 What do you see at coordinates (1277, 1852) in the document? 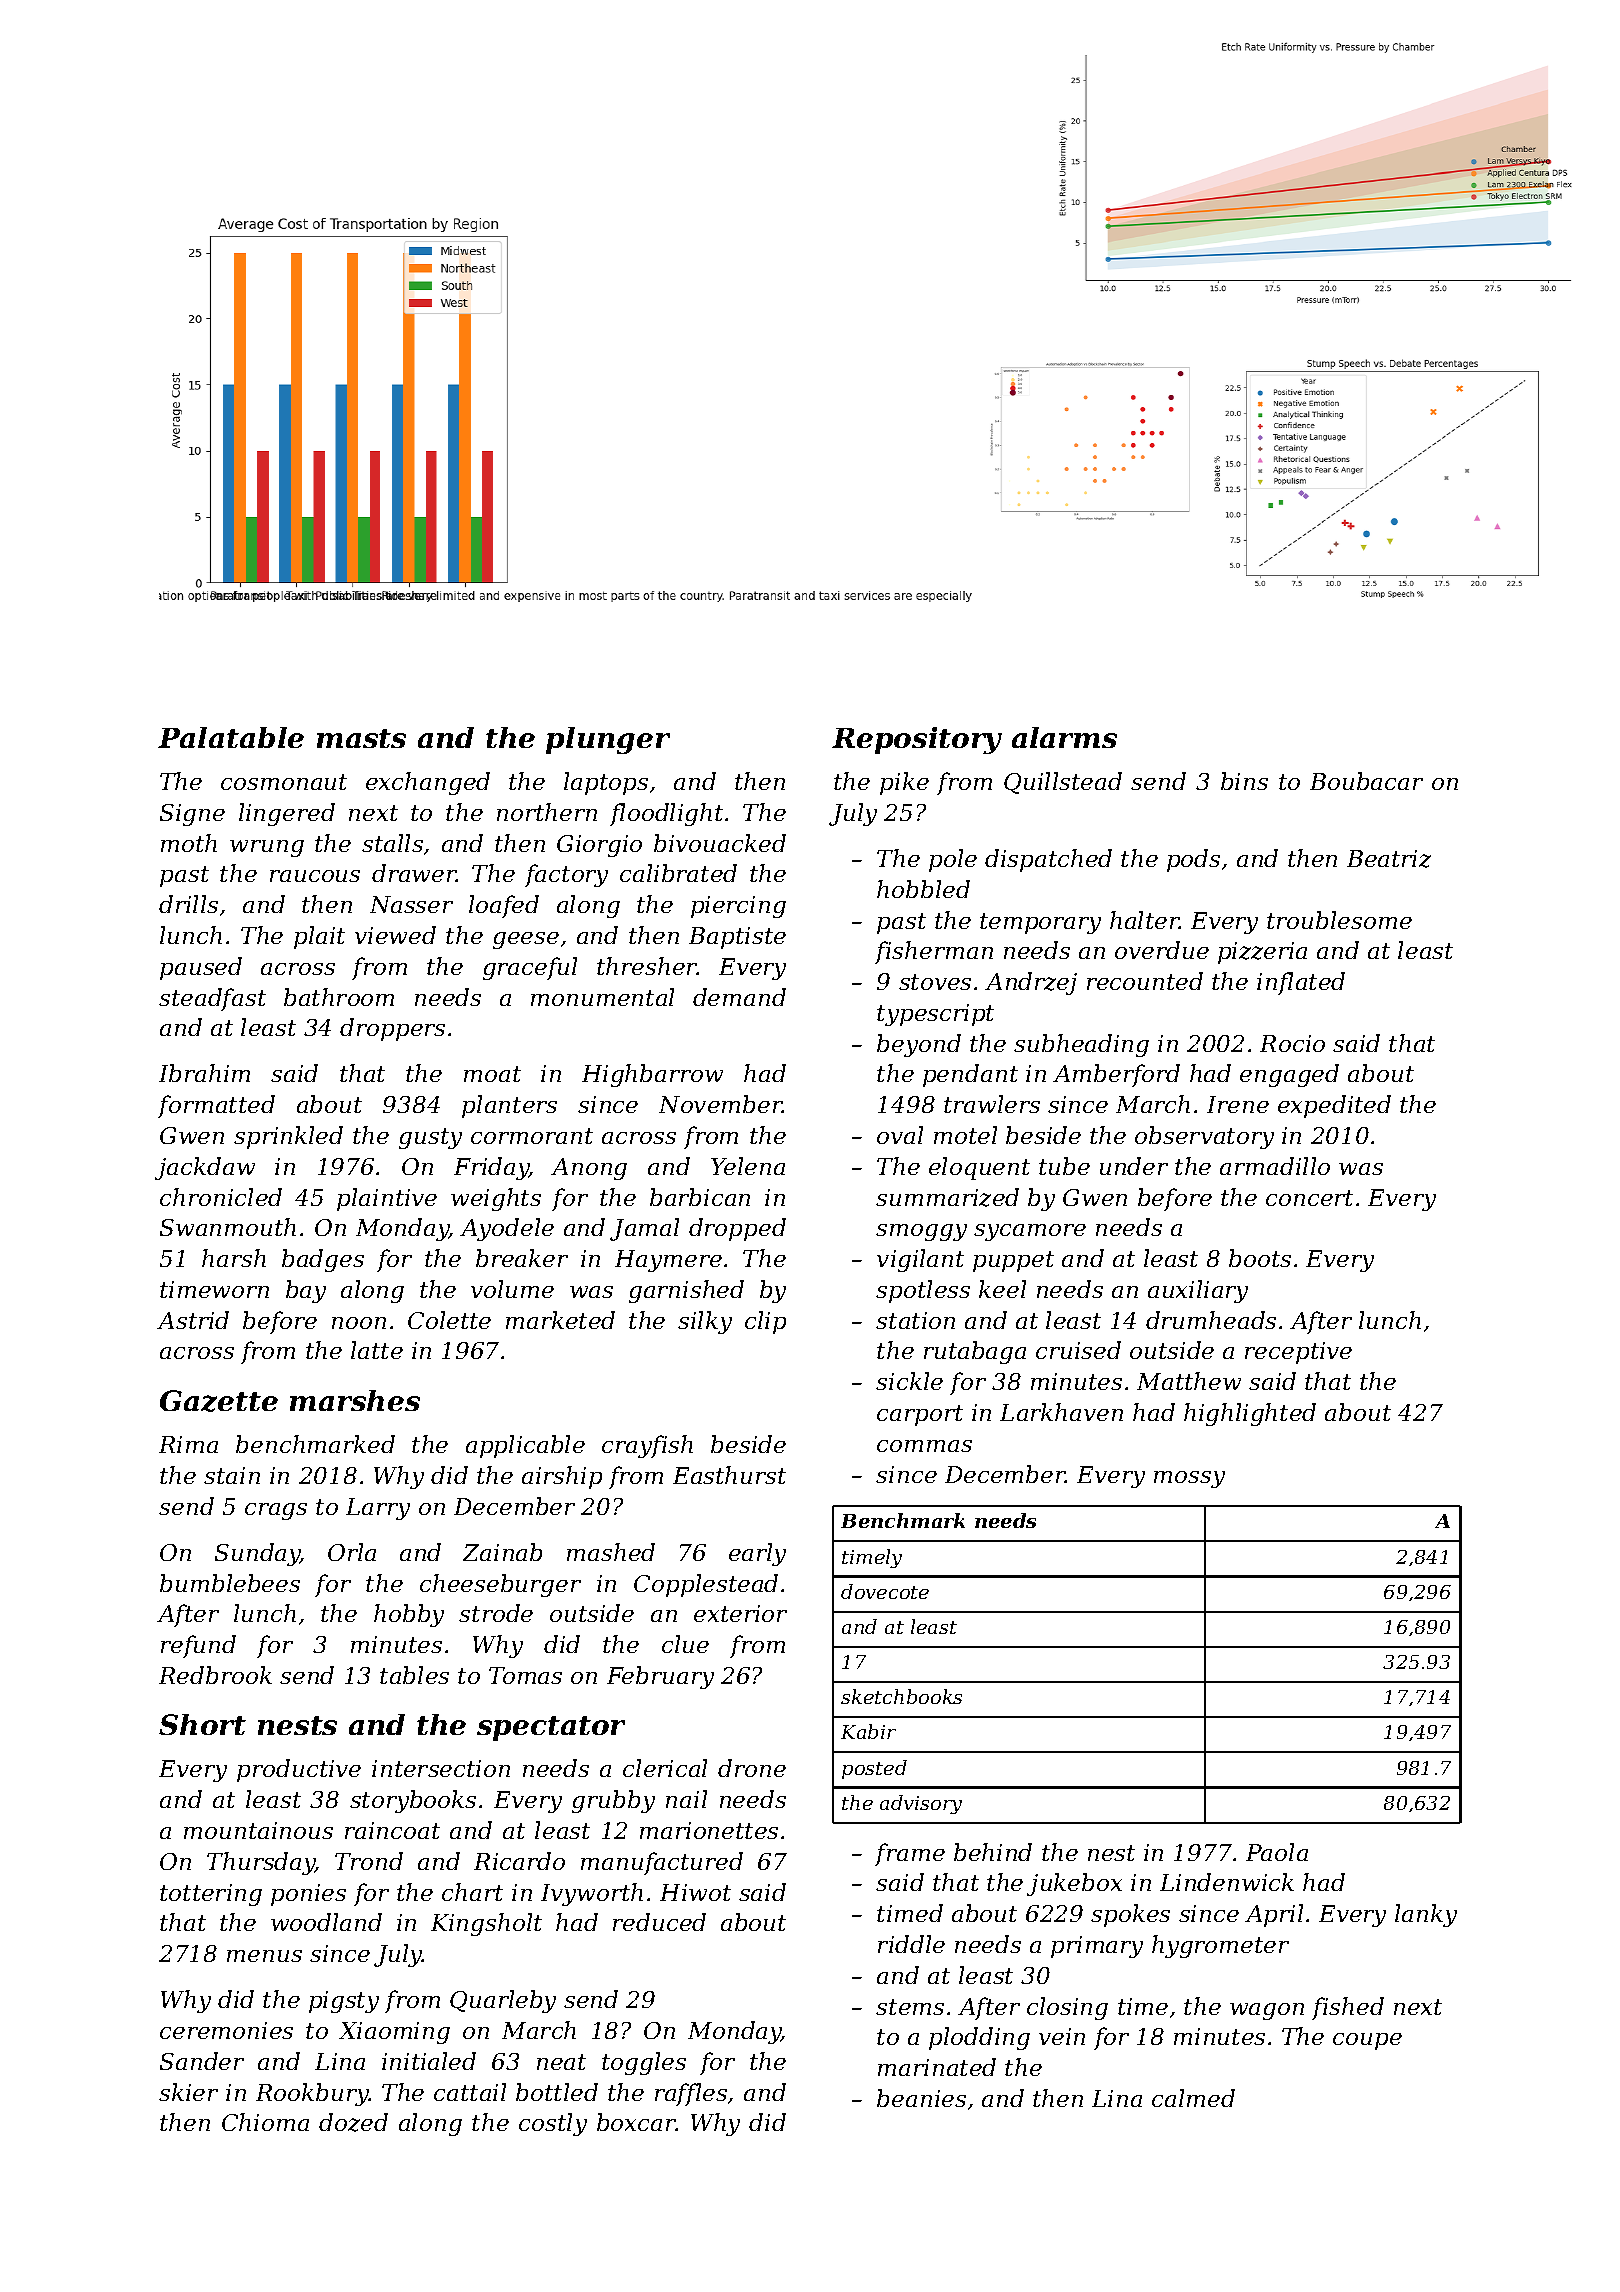
I see `Paola` at bounding box center [1277, 1852].
